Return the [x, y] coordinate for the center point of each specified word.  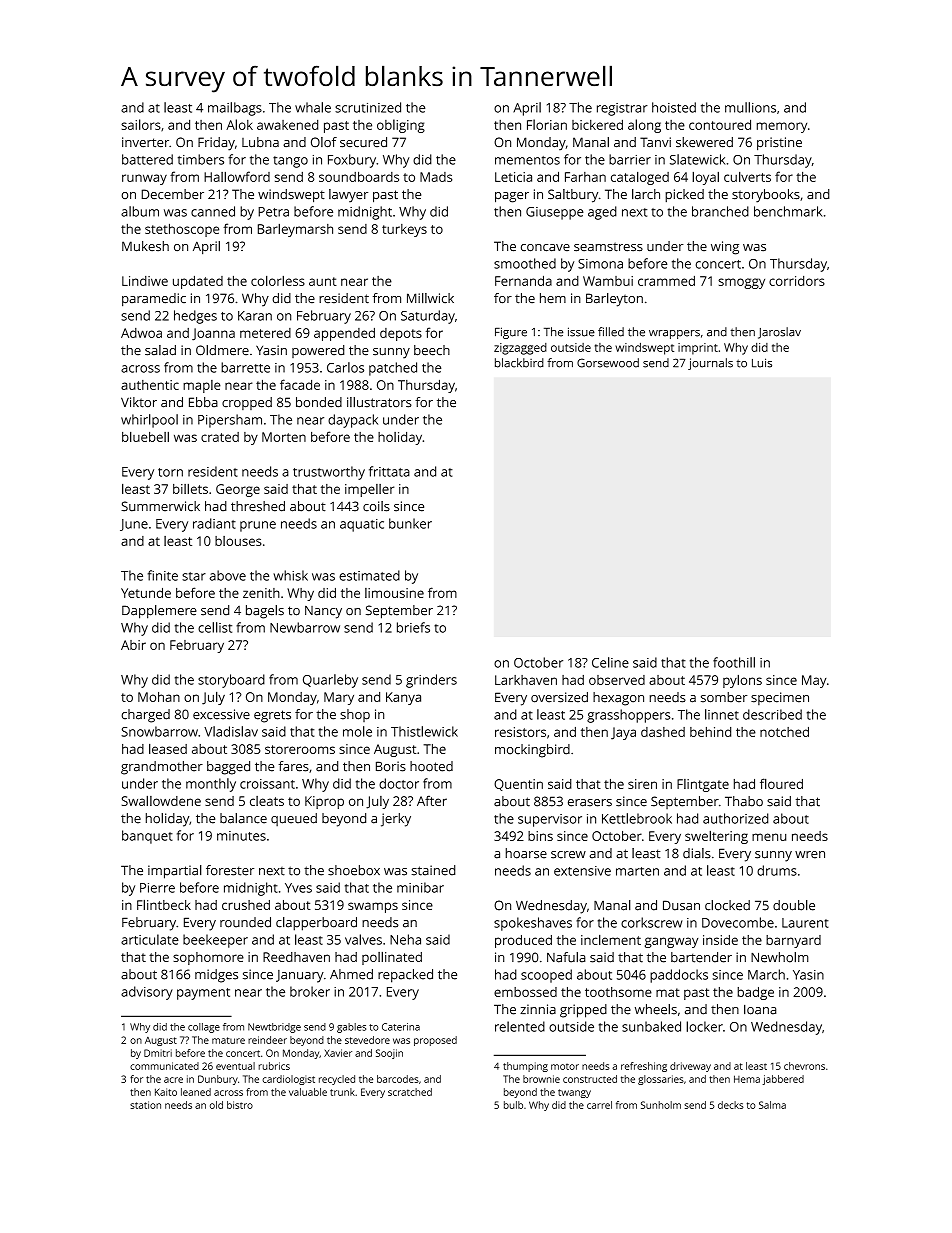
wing [725, 248]
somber [724, 697]
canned [213, 211]
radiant [214, 523]
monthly [211, 785]
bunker [410, 523]
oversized [559, 697]
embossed [525, 992]
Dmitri [158, 1053]
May [814, 681]
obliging [401, 126]
